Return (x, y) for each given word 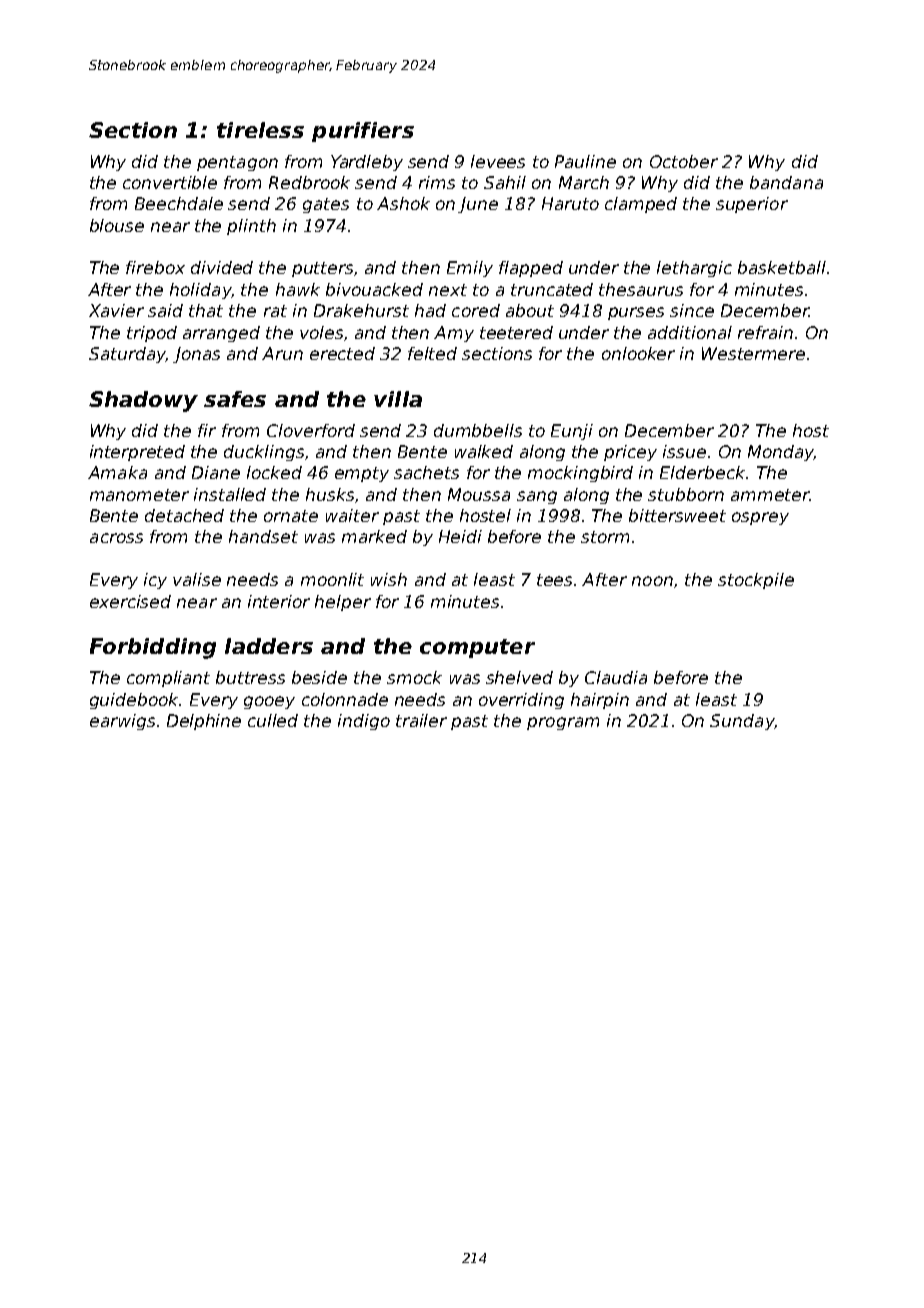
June (478, 205)
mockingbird (580, 474)
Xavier (116, 310)
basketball (782, 267)
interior (279, 601)
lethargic (694, 269)
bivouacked (374, 289)
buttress (250, 677)
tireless (260, 130)
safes (235, 399)
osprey (760, 518)
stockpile (756, 581)
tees (554, 580)
